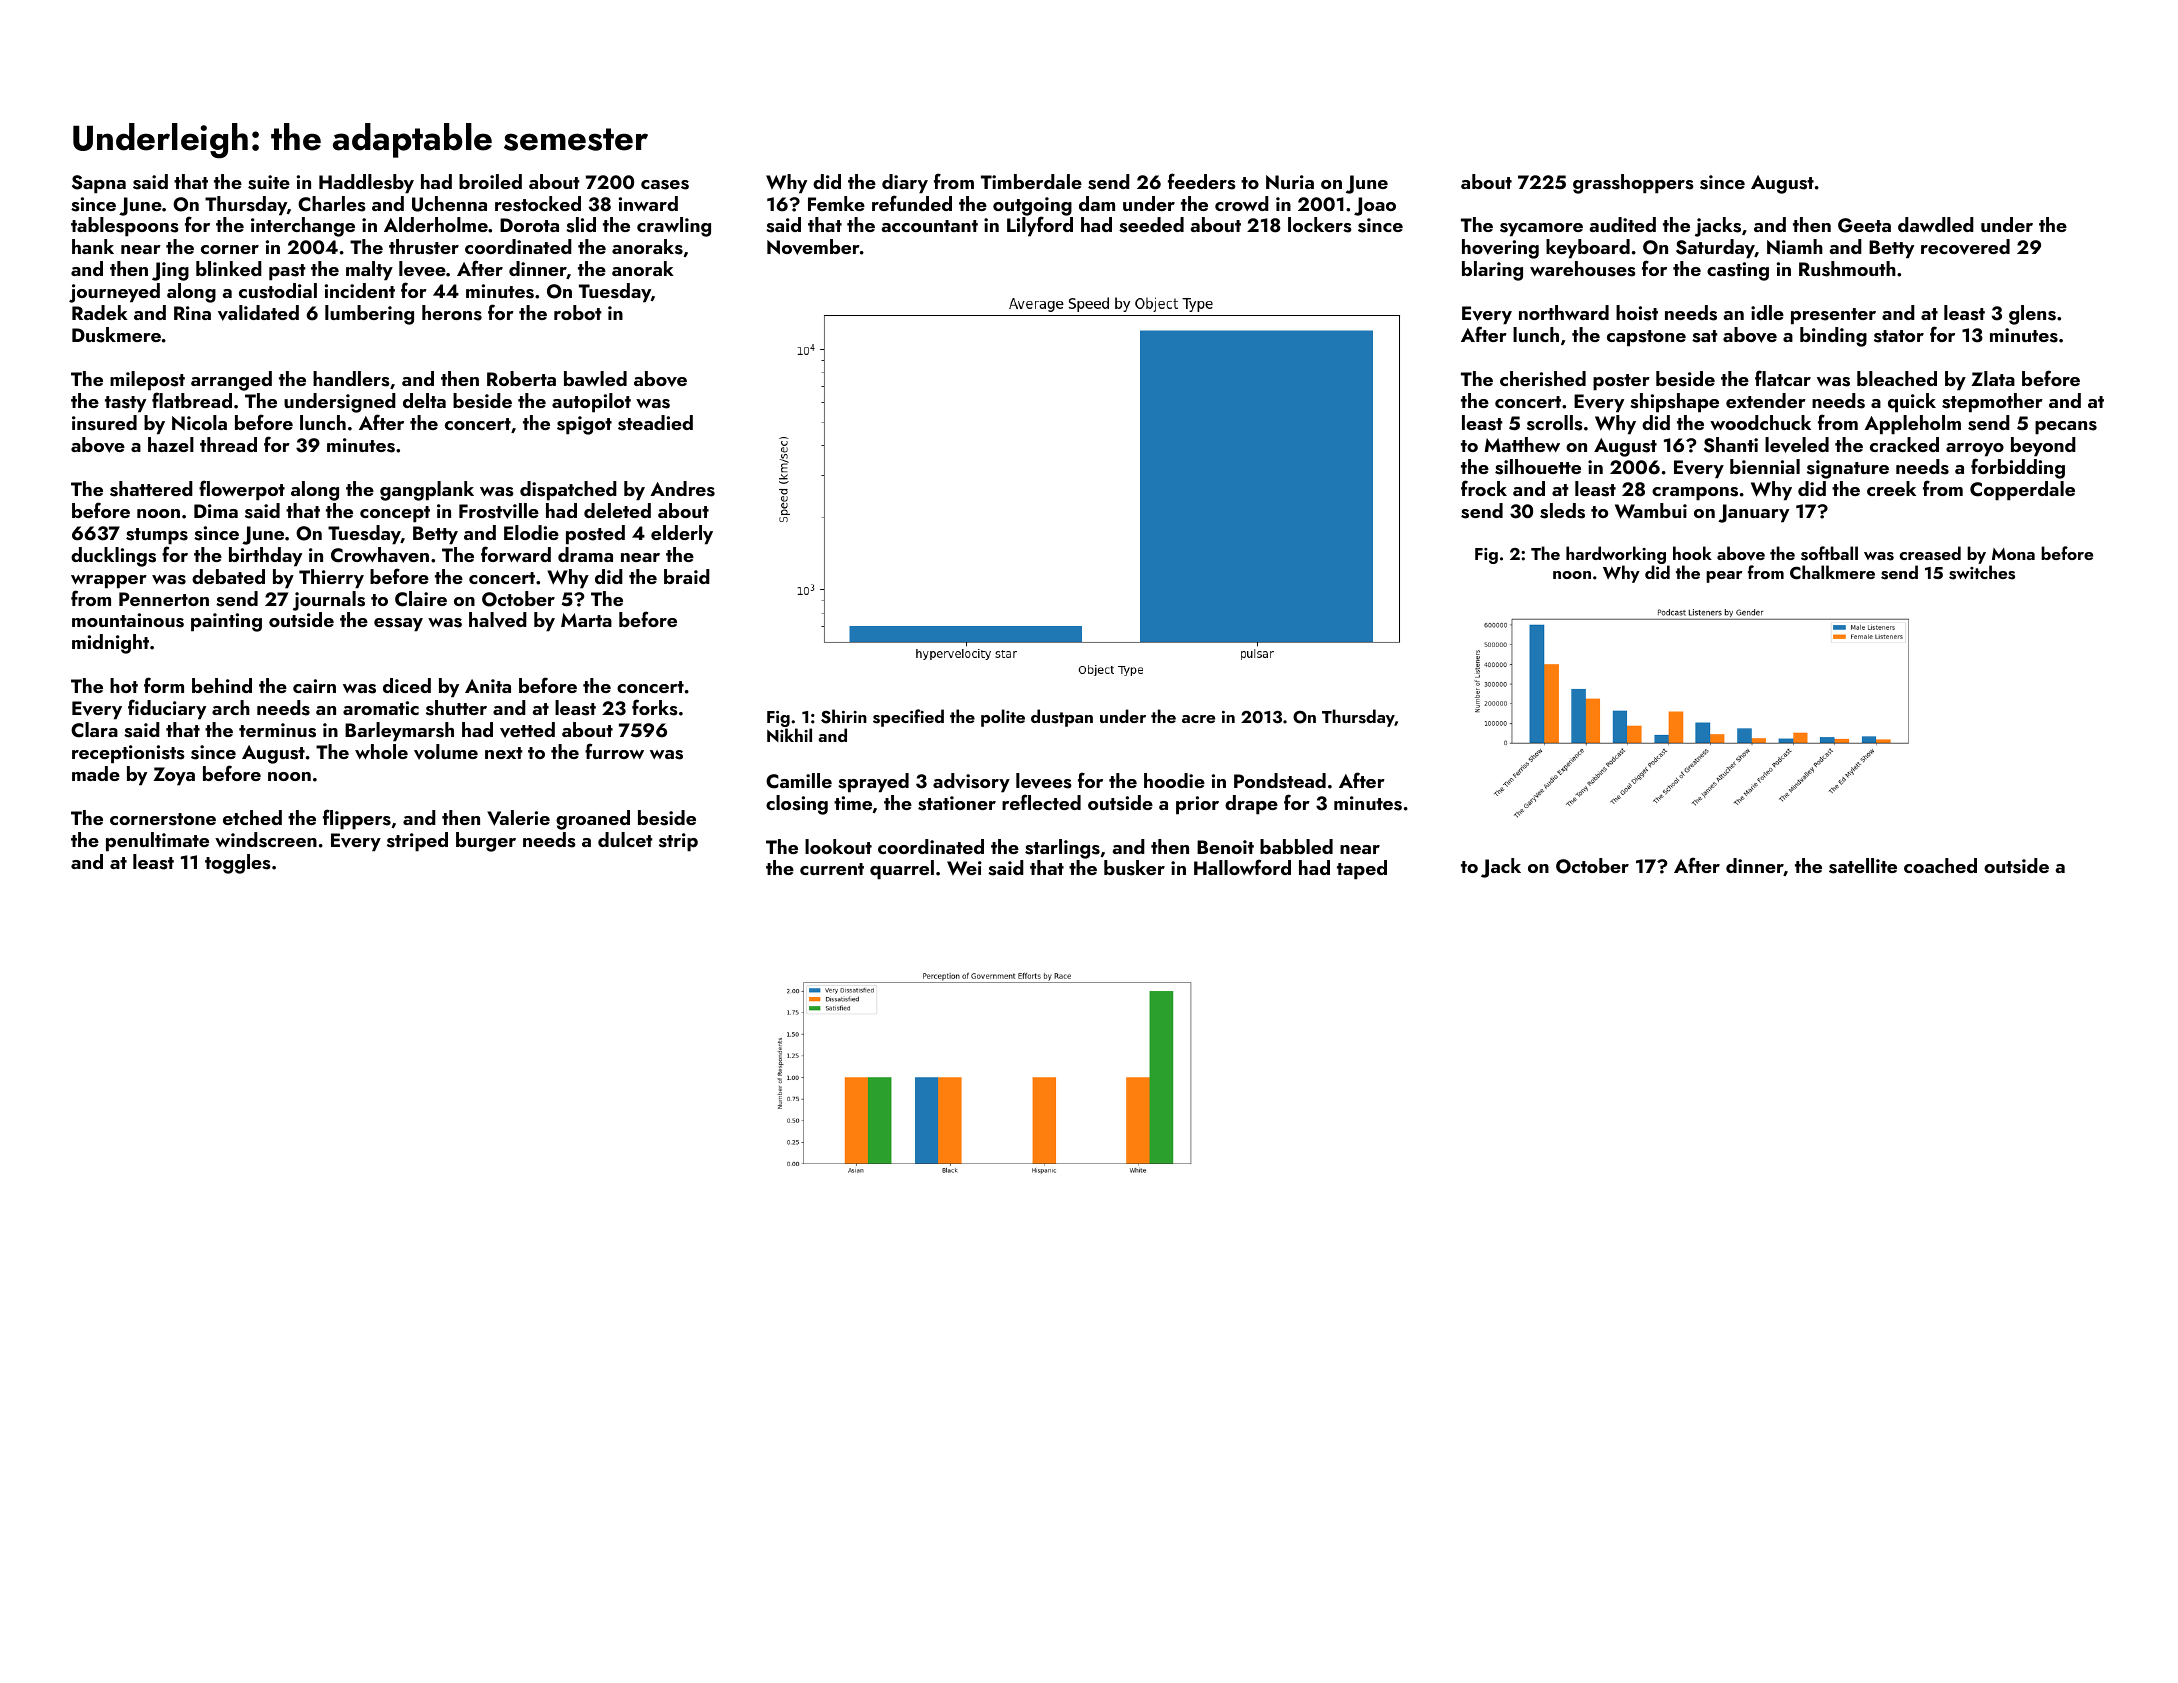 The width and height of the screenshot is (2178, 1683). What do you see at coordinates (1484, 488) in the screenshot?
I see `frock` at bounding box center [1484, 488].
